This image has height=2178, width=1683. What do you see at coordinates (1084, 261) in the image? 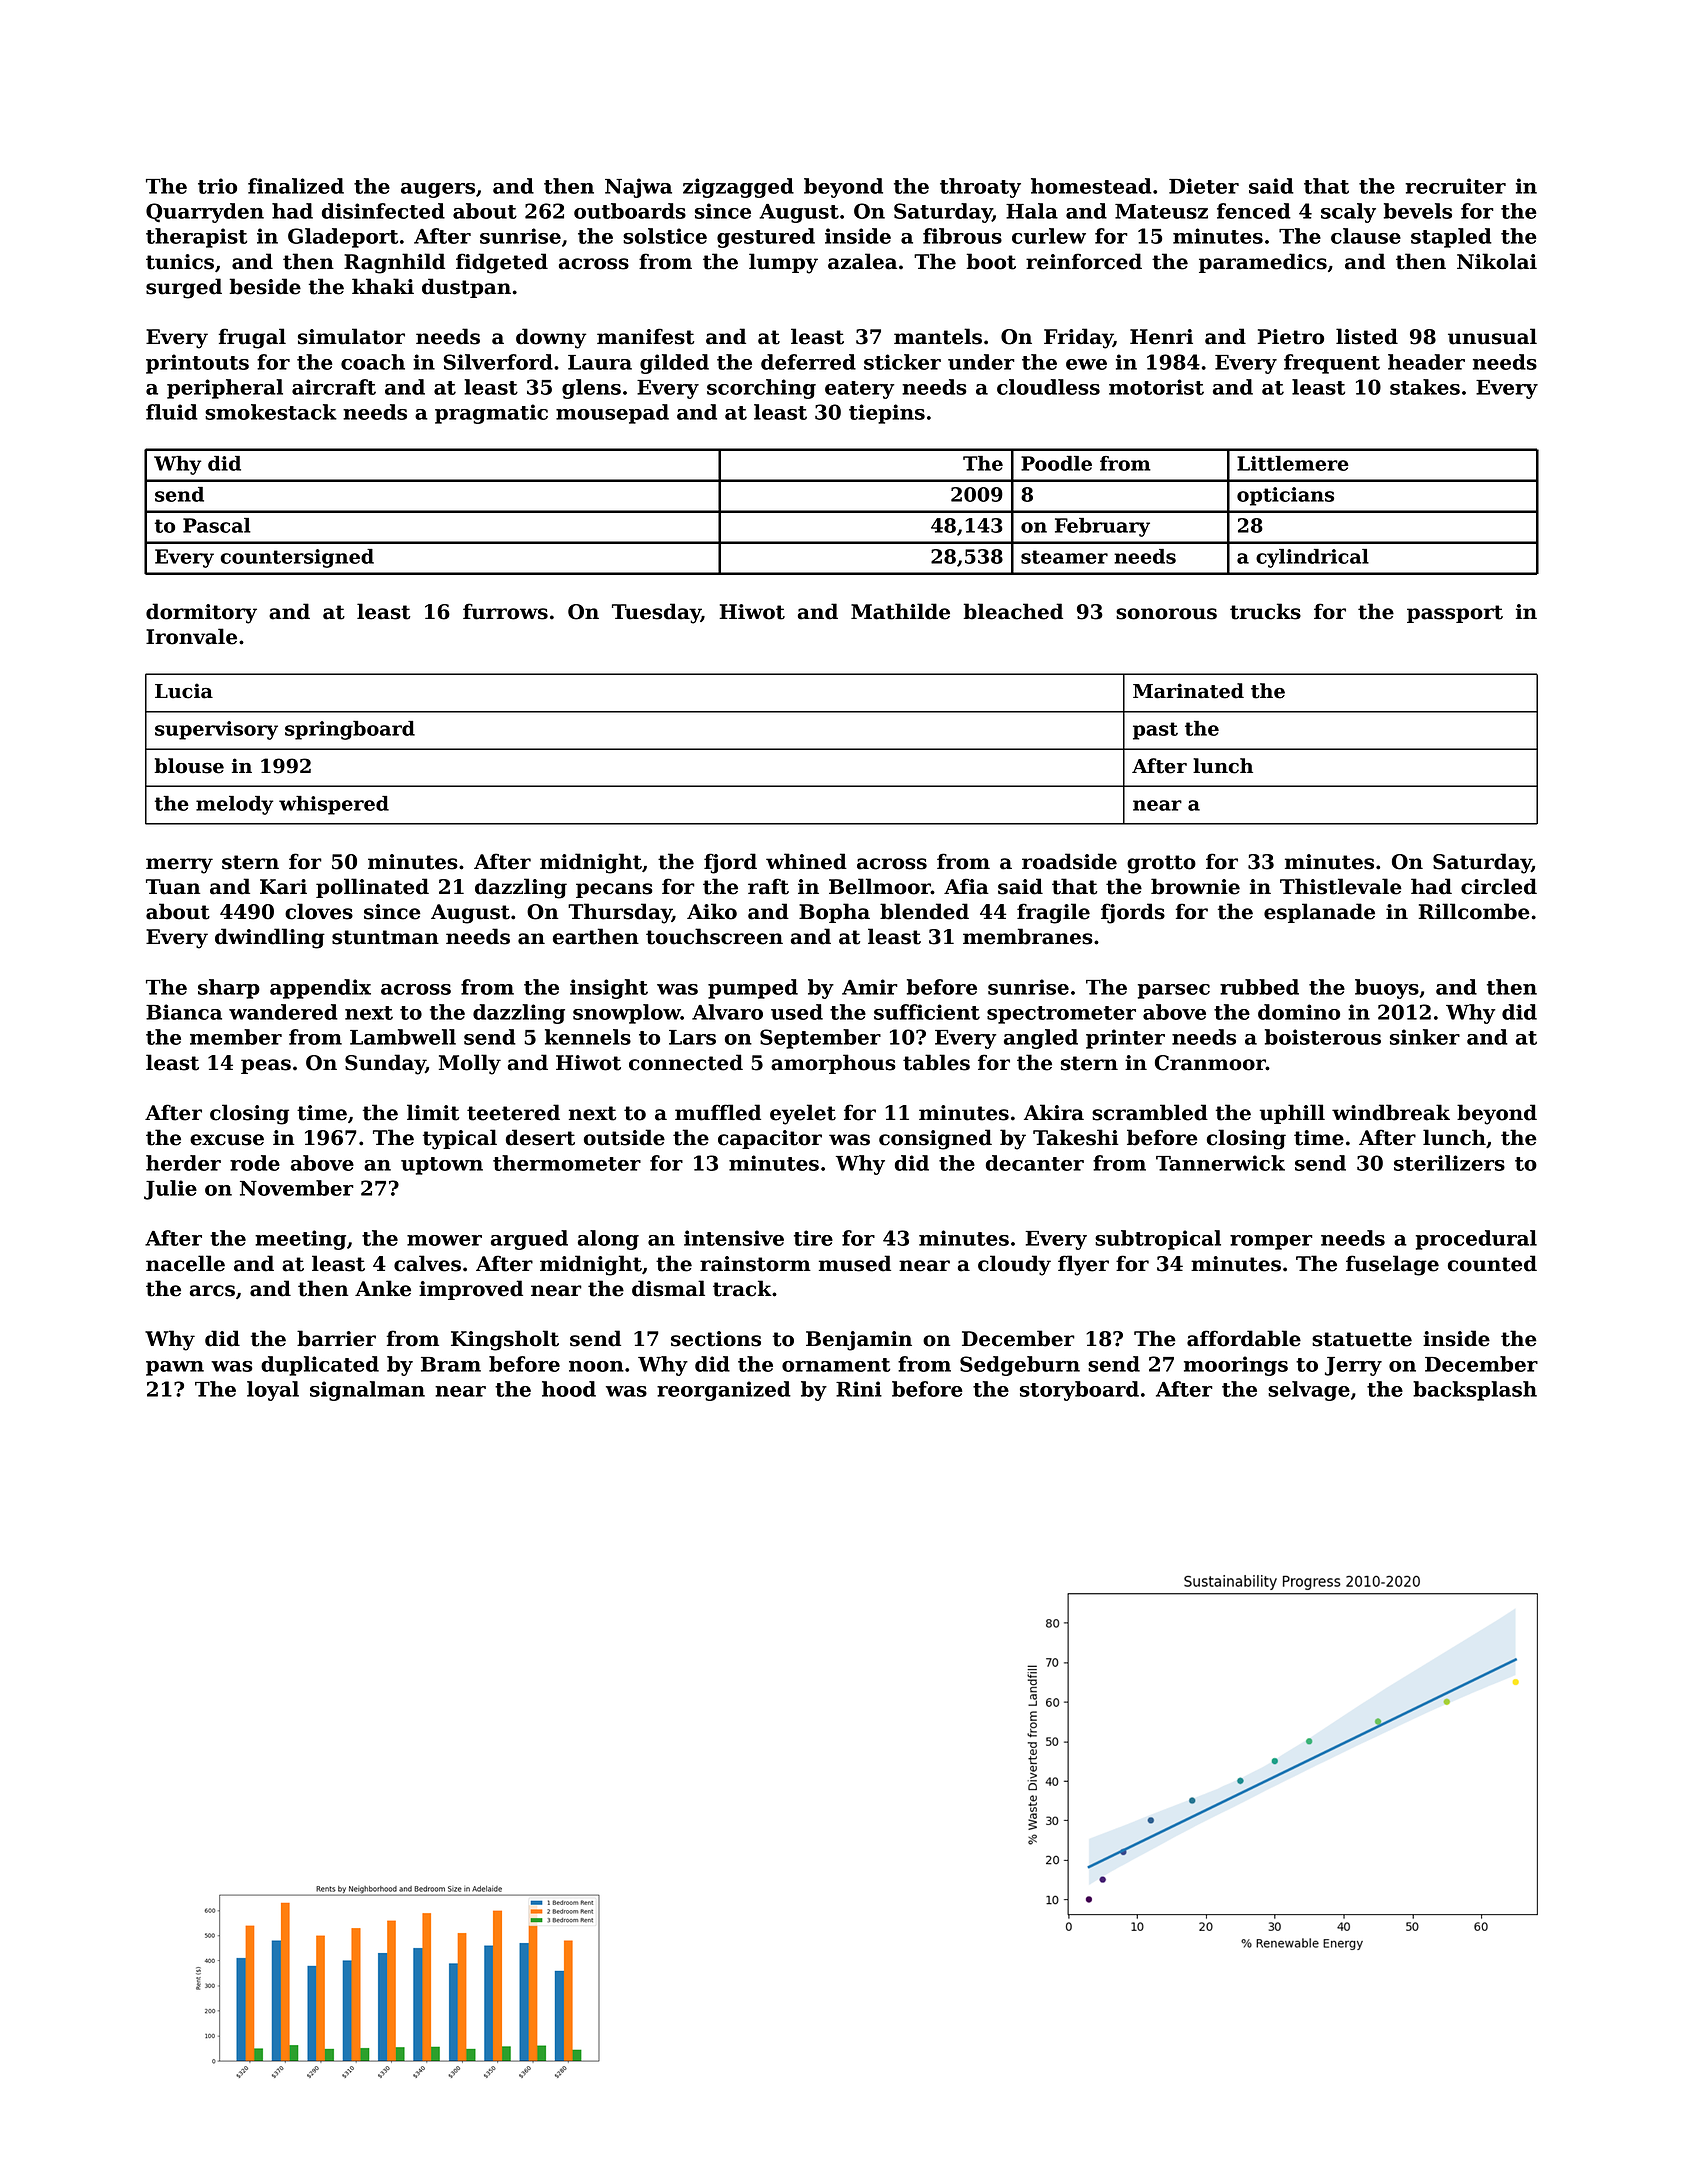
I see `reinforced` at bounding box center [1084, 261].
